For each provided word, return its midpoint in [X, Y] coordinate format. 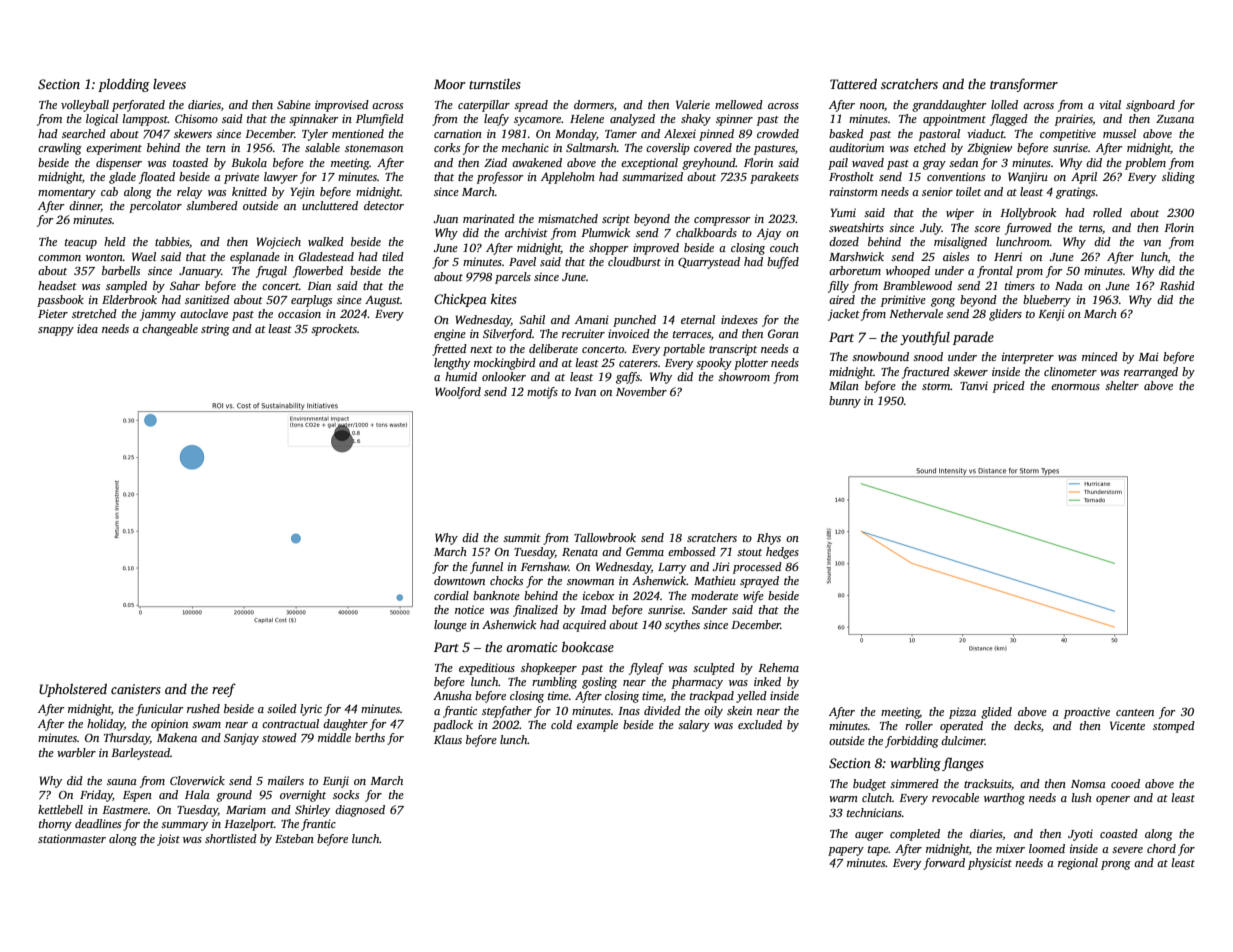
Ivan [585, 392]
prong [1116, 865]
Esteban [294, 838]
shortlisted [231, 838]
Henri [1008, 256]
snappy [56, 331]
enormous [1075, 387]
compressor [722, 221]
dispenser [119, 164]
